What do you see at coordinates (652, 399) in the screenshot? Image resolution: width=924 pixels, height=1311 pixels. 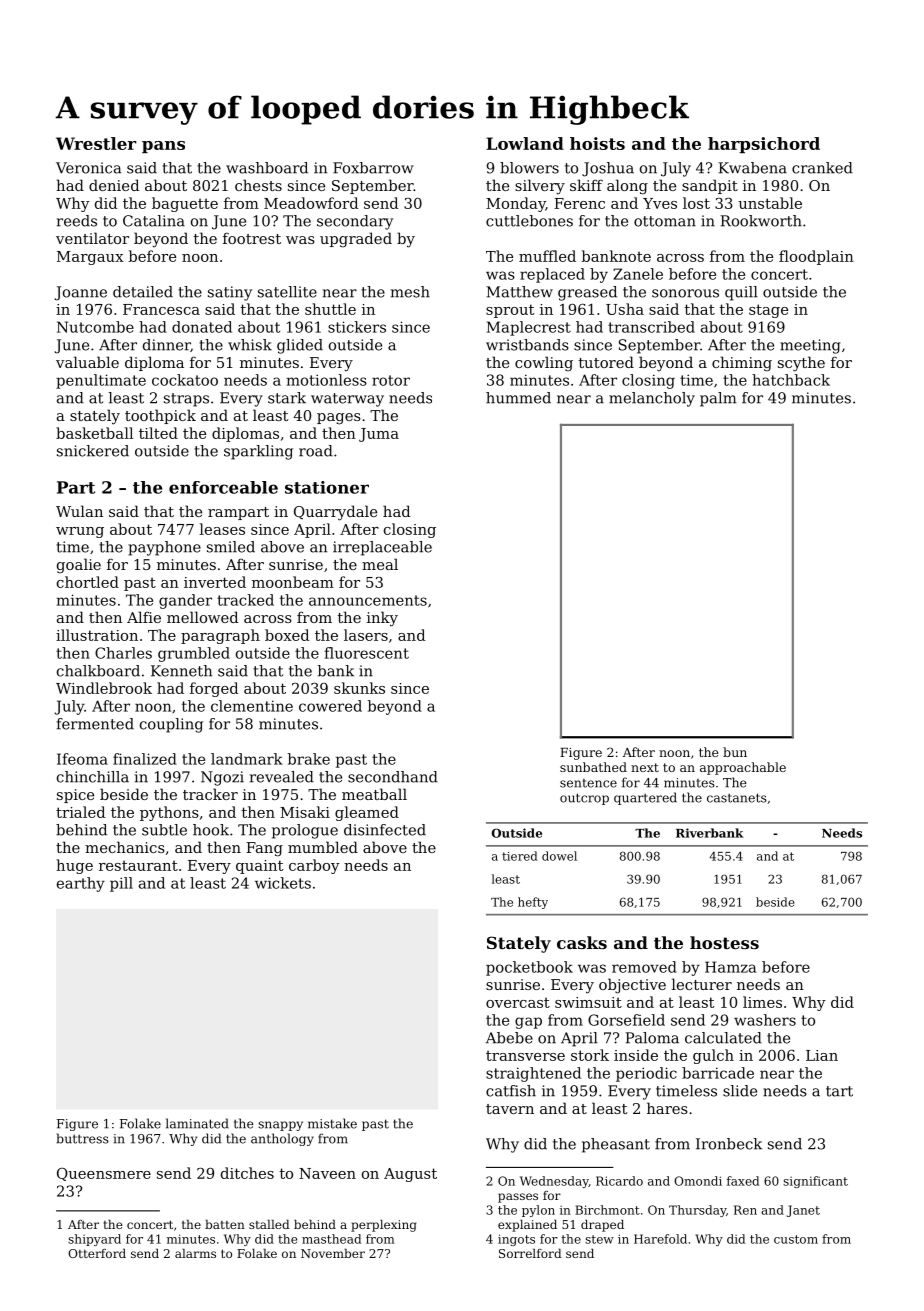 I see `melancholy` at bounding box center [652, 399].
